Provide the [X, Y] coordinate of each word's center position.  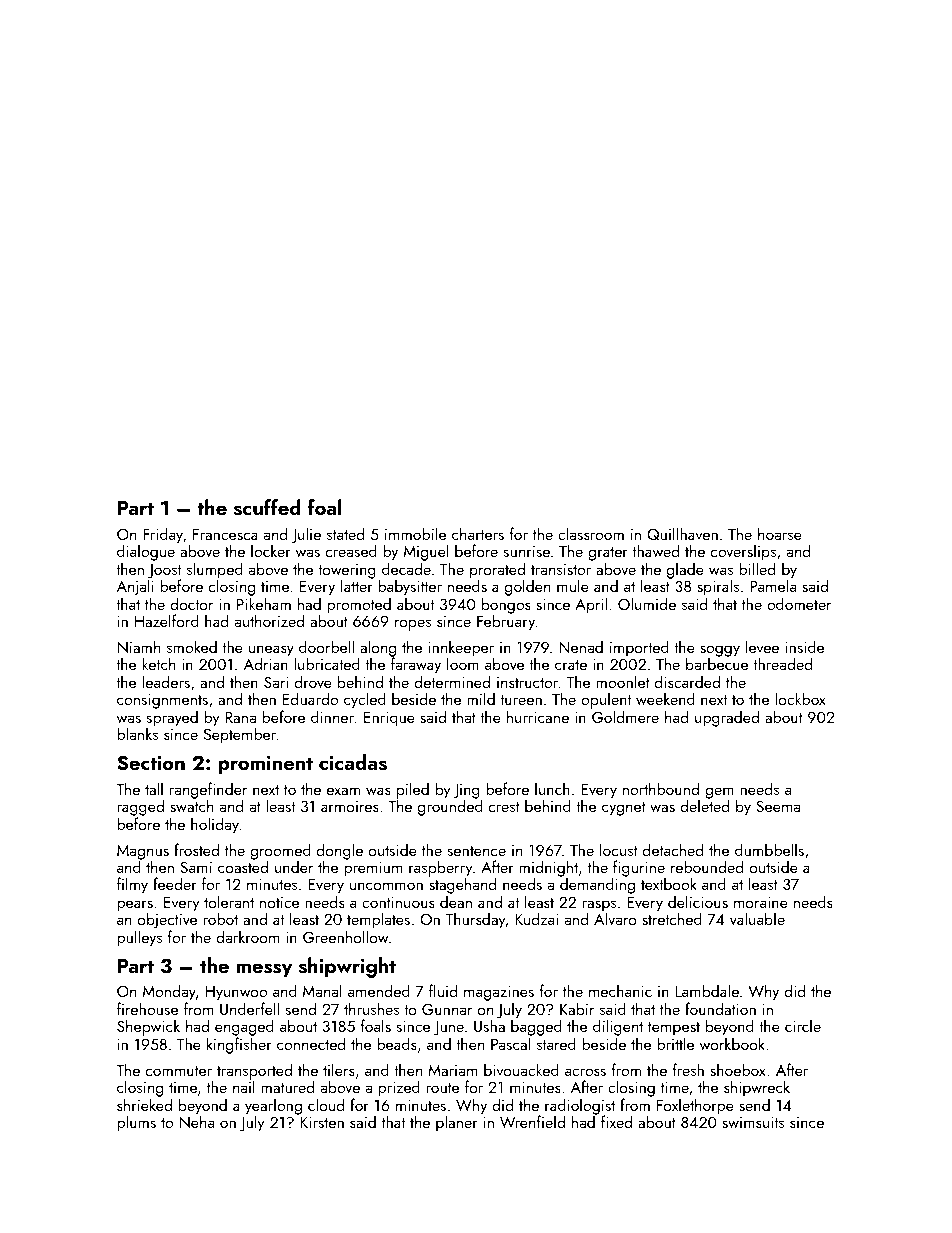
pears [135, 906]
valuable [757, 918]
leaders [166, 681]
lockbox [800, 698]
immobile [415, 533]
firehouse [147, 1008]
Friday [163, 535]
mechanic [620, 990]
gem [719, 793]
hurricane [538, 716]
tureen [521, 700]
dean [456, 901]
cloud [326, 1104]
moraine [761, 902]
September [240, 735]
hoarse [780, 533]
